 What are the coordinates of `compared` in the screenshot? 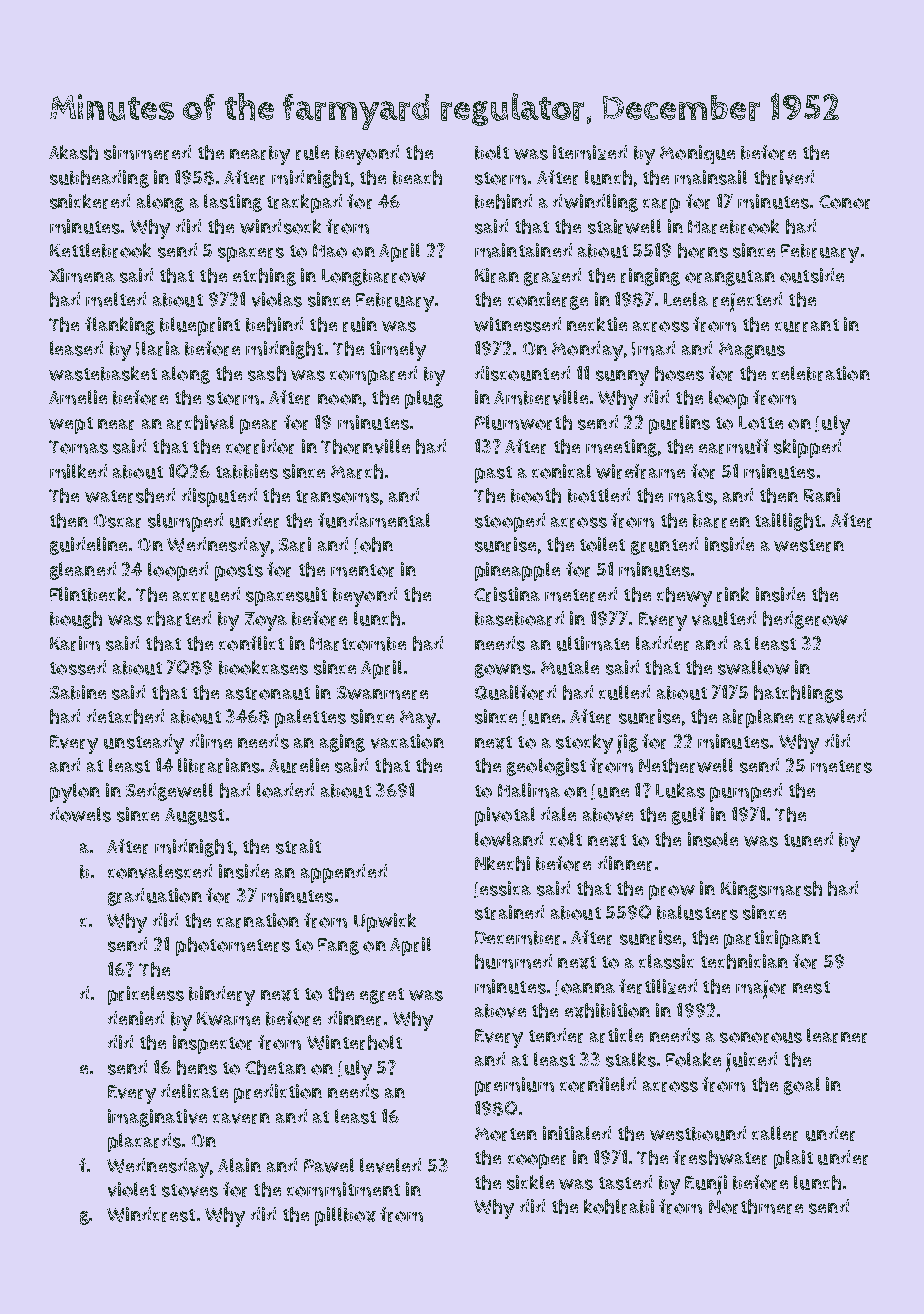 It's located at (373, 375).
